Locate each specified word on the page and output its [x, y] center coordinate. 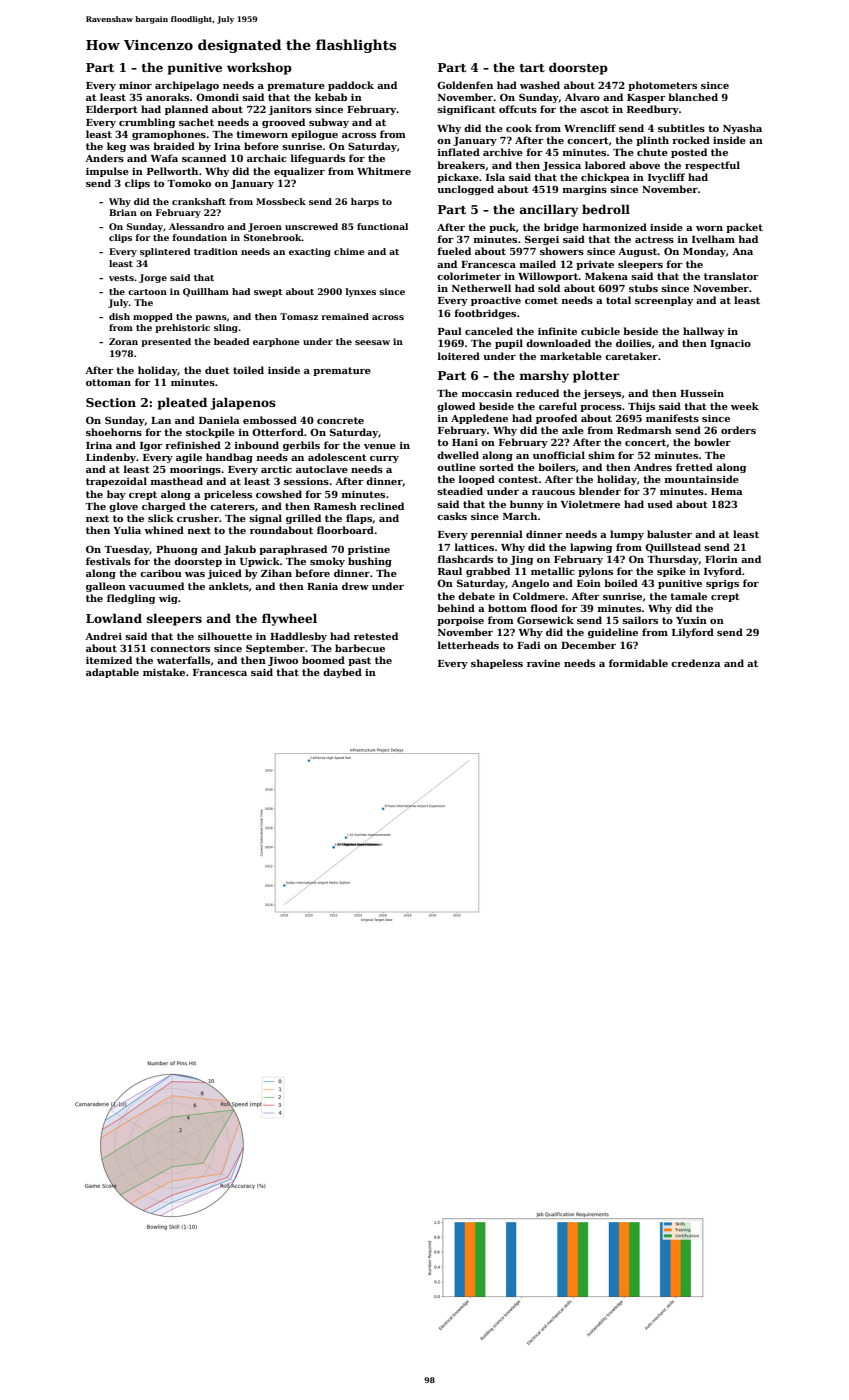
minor [135, 85]
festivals [108, 561]
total [618, 300]
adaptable [112, 673]
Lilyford [693, 633]
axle [573, 430]
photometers [662, 86]
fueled [454, 251]
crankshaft [199, 201]
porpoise [460, 621]
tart [532, 68]
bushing [370, 562]
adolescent [337, 457]
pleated [182, 403]
